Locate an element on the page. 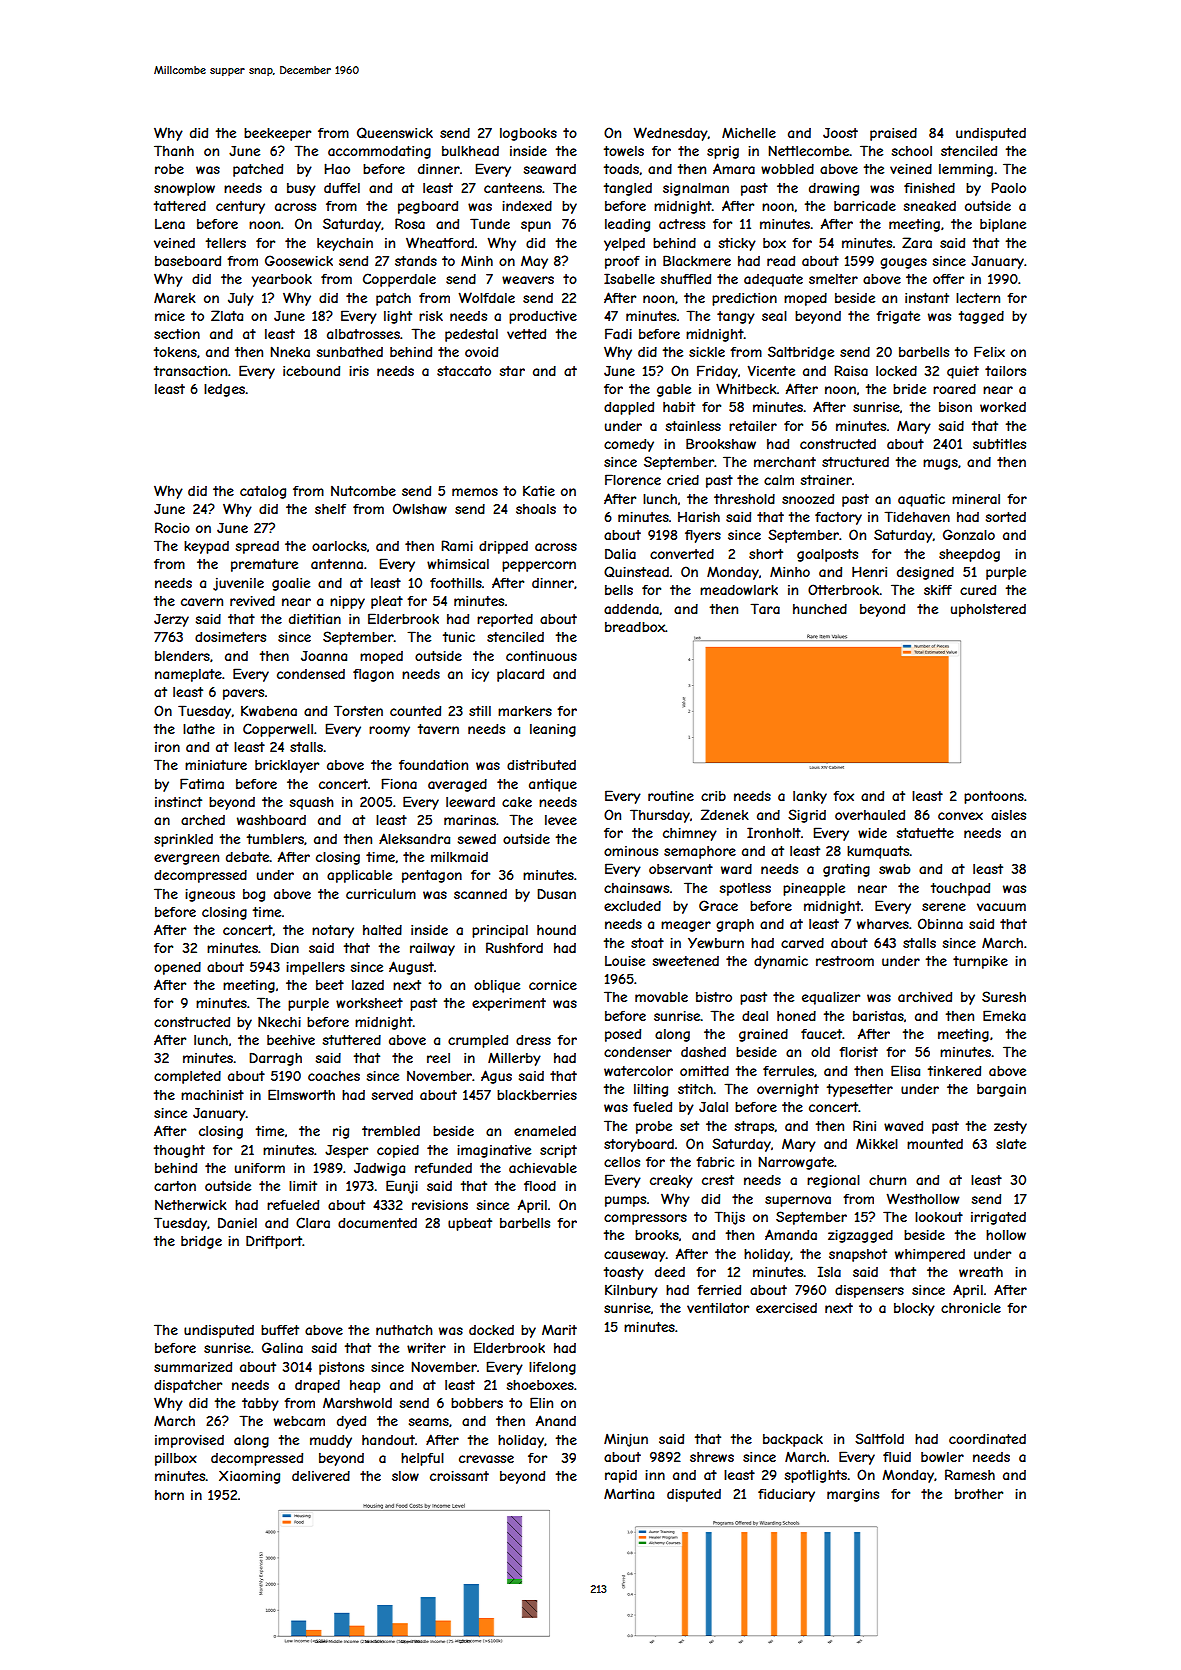  beekeeper is located at coordinates (277, 134).
